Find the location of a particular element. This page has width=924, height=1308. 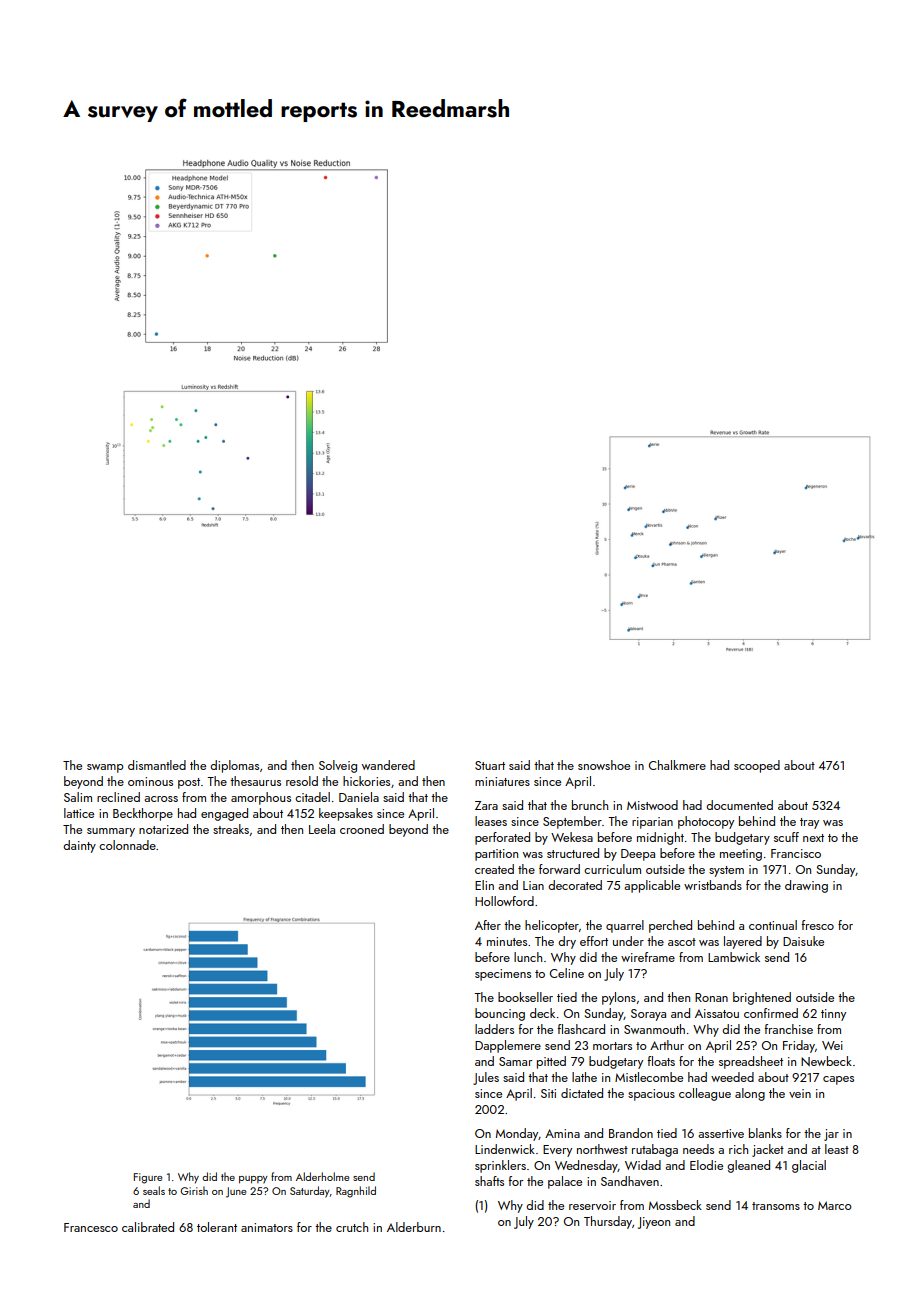

After is located at coordinates (488, 925).
